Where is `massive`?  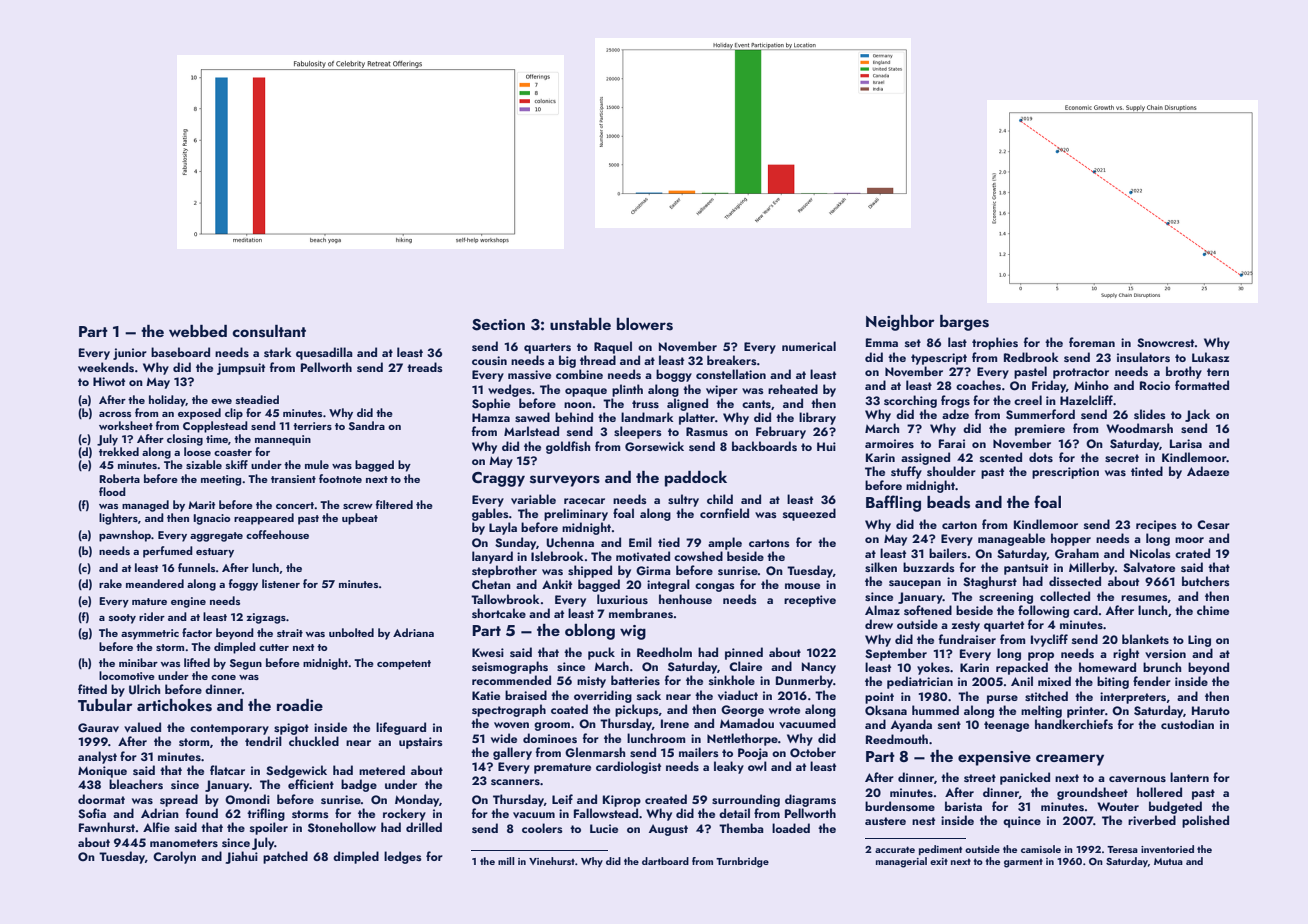 massive is located at coordinates (529, 374).
